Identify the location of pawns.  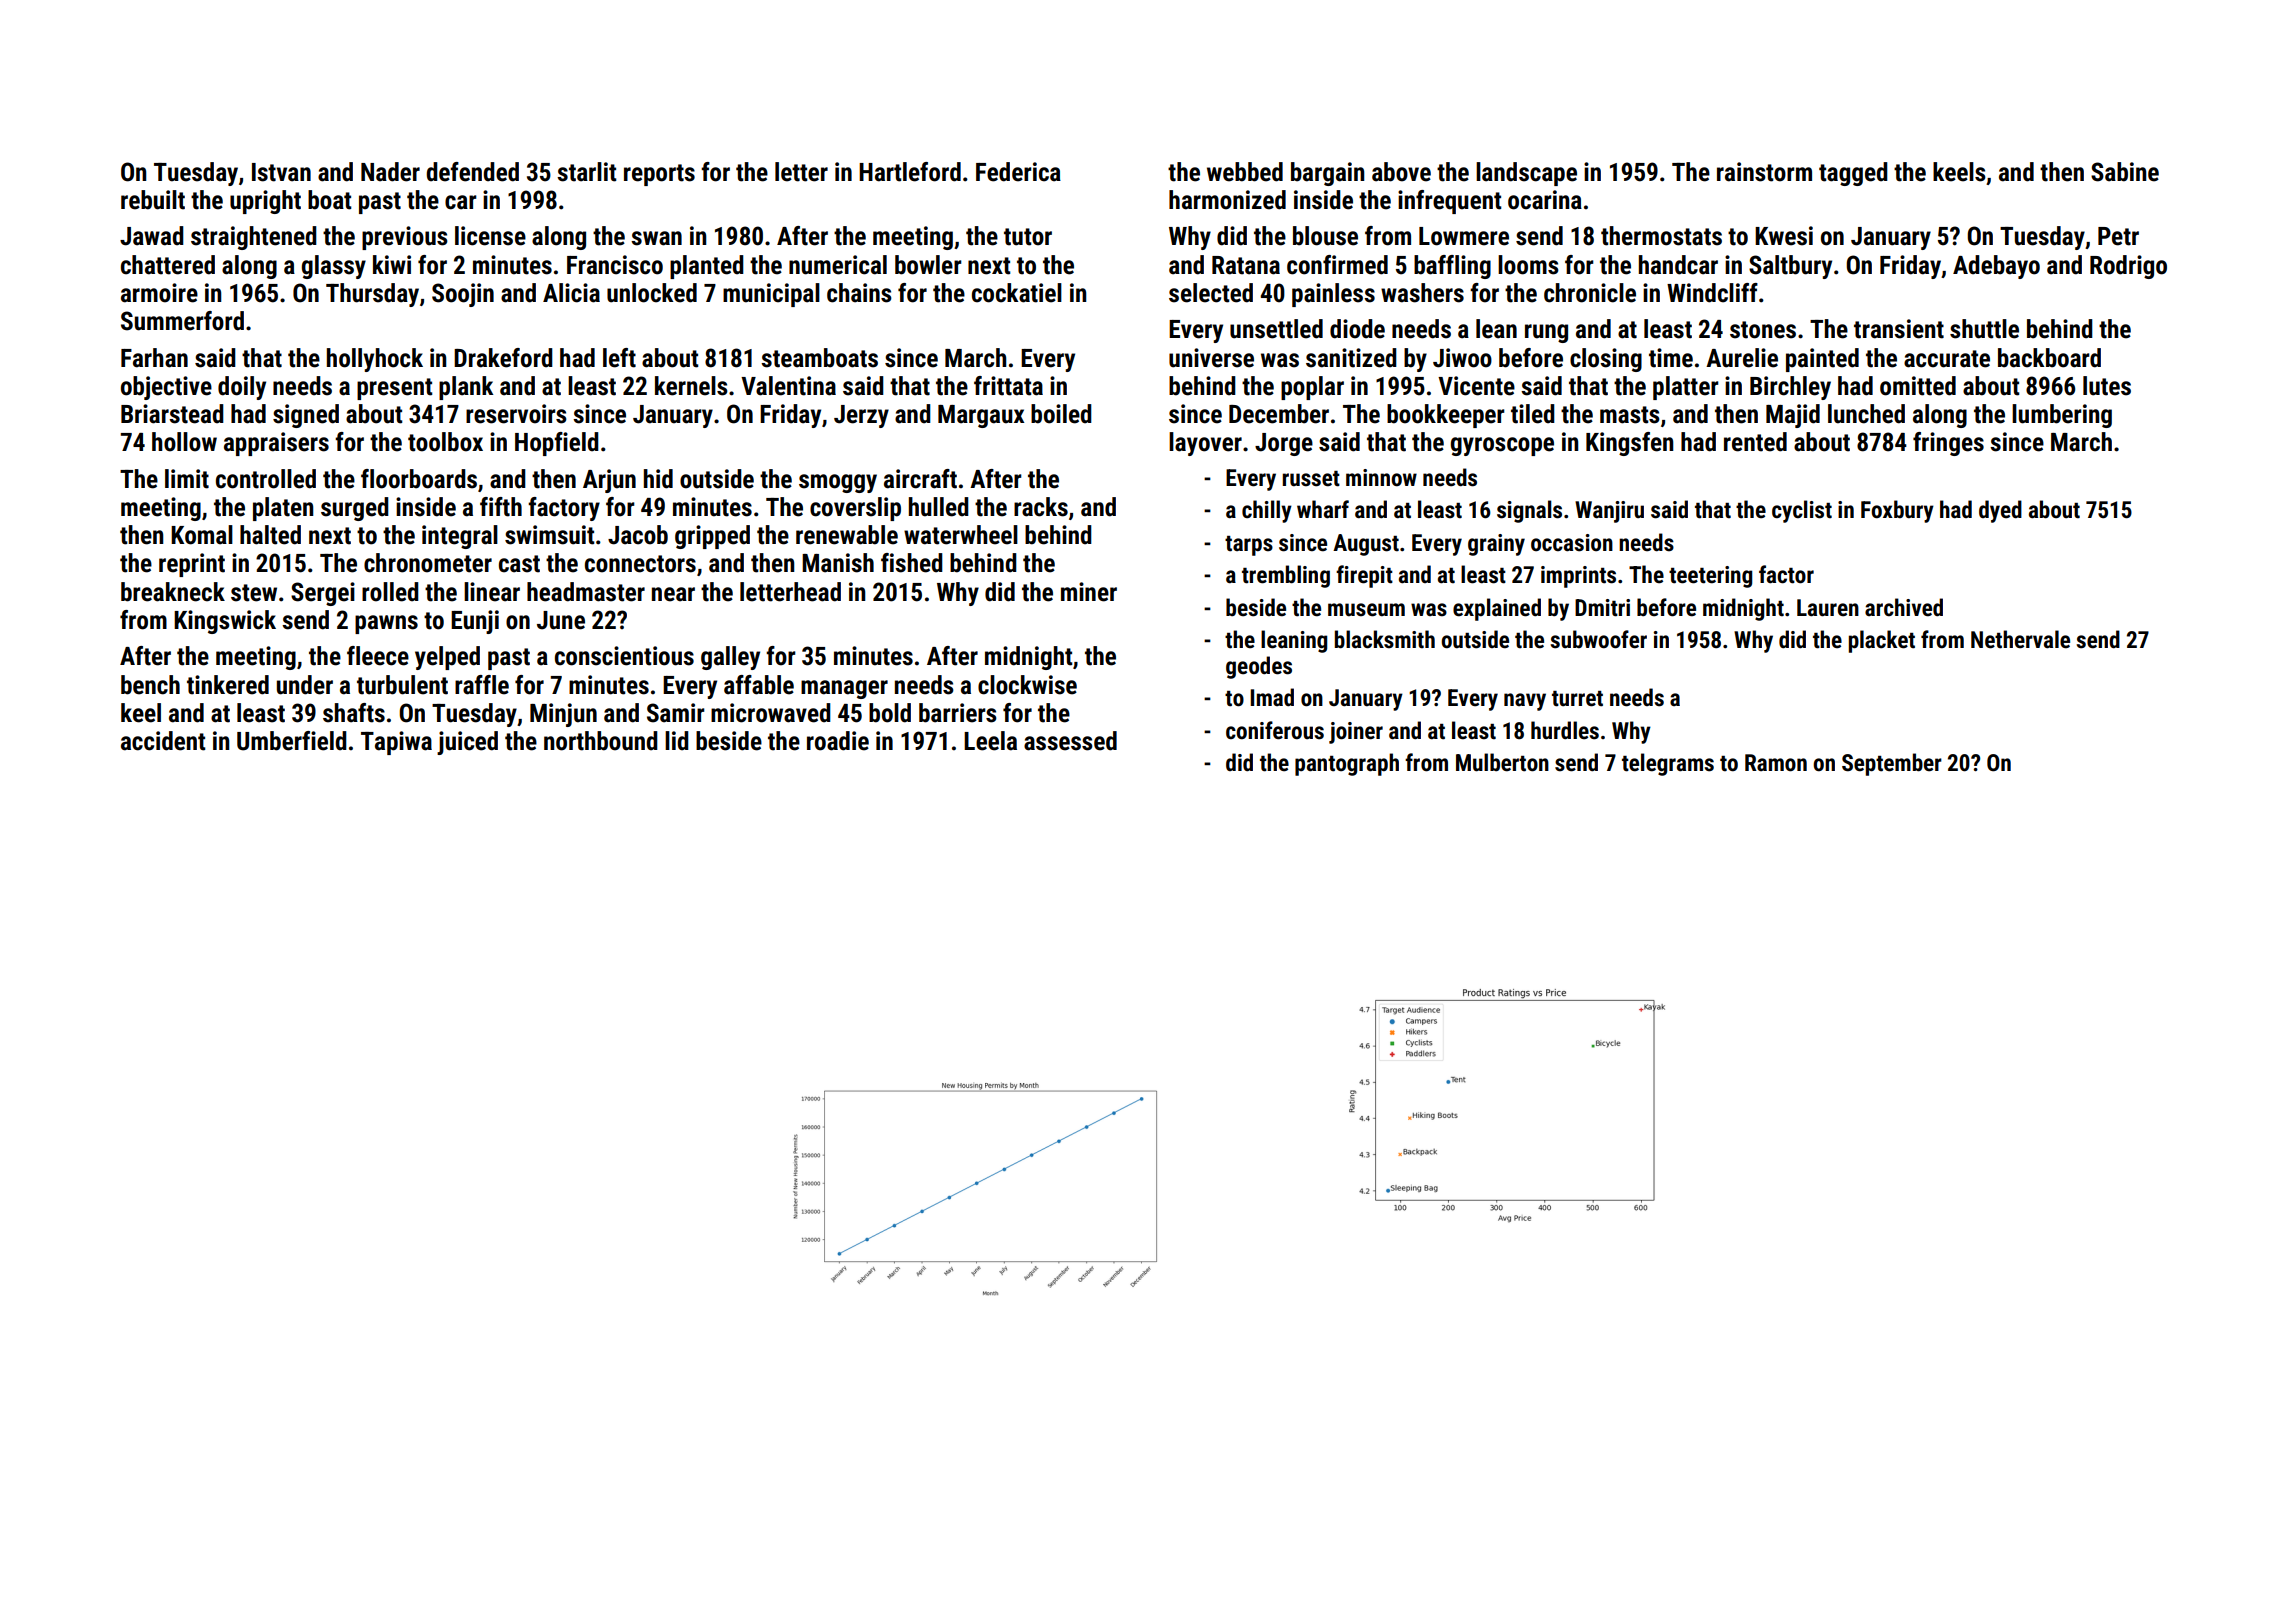
(386, 624).
